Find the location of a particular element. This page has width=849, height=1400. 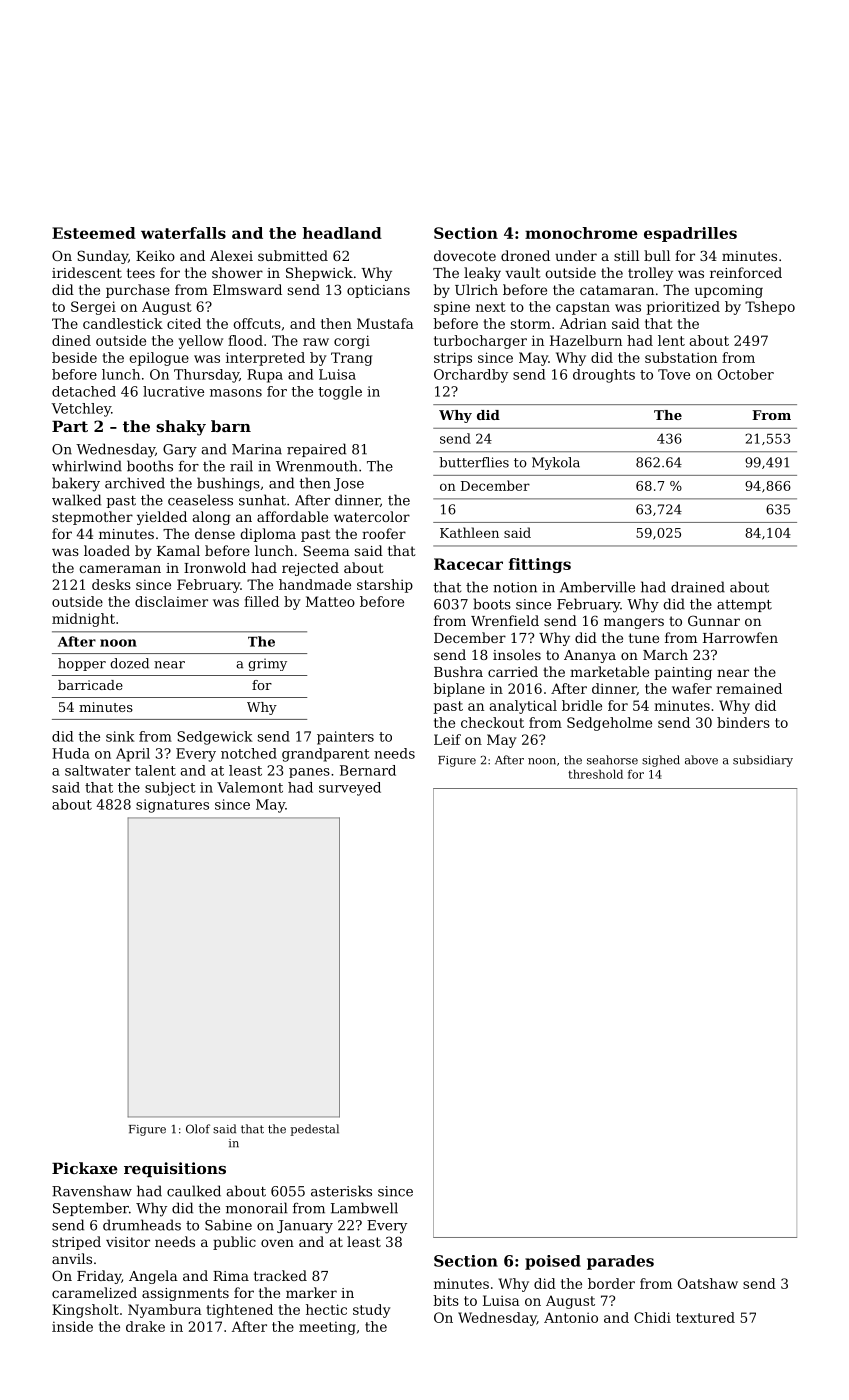

bits is located at coordinates (446, 1300).
